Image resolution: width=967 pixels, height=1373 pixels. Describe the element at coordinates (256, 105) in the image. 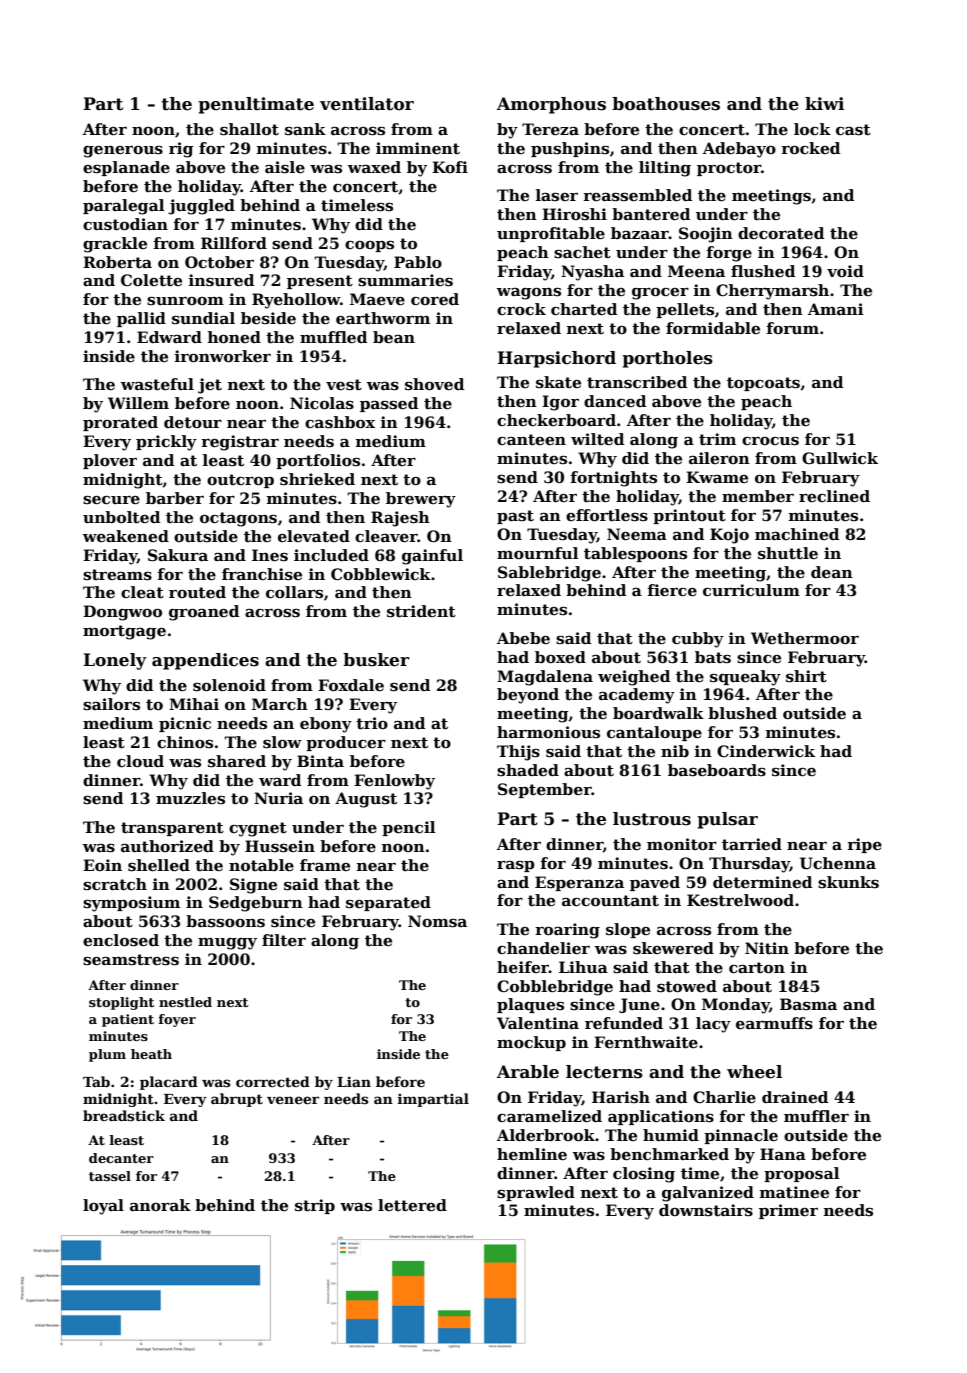

I see `penultimate` at that location.
